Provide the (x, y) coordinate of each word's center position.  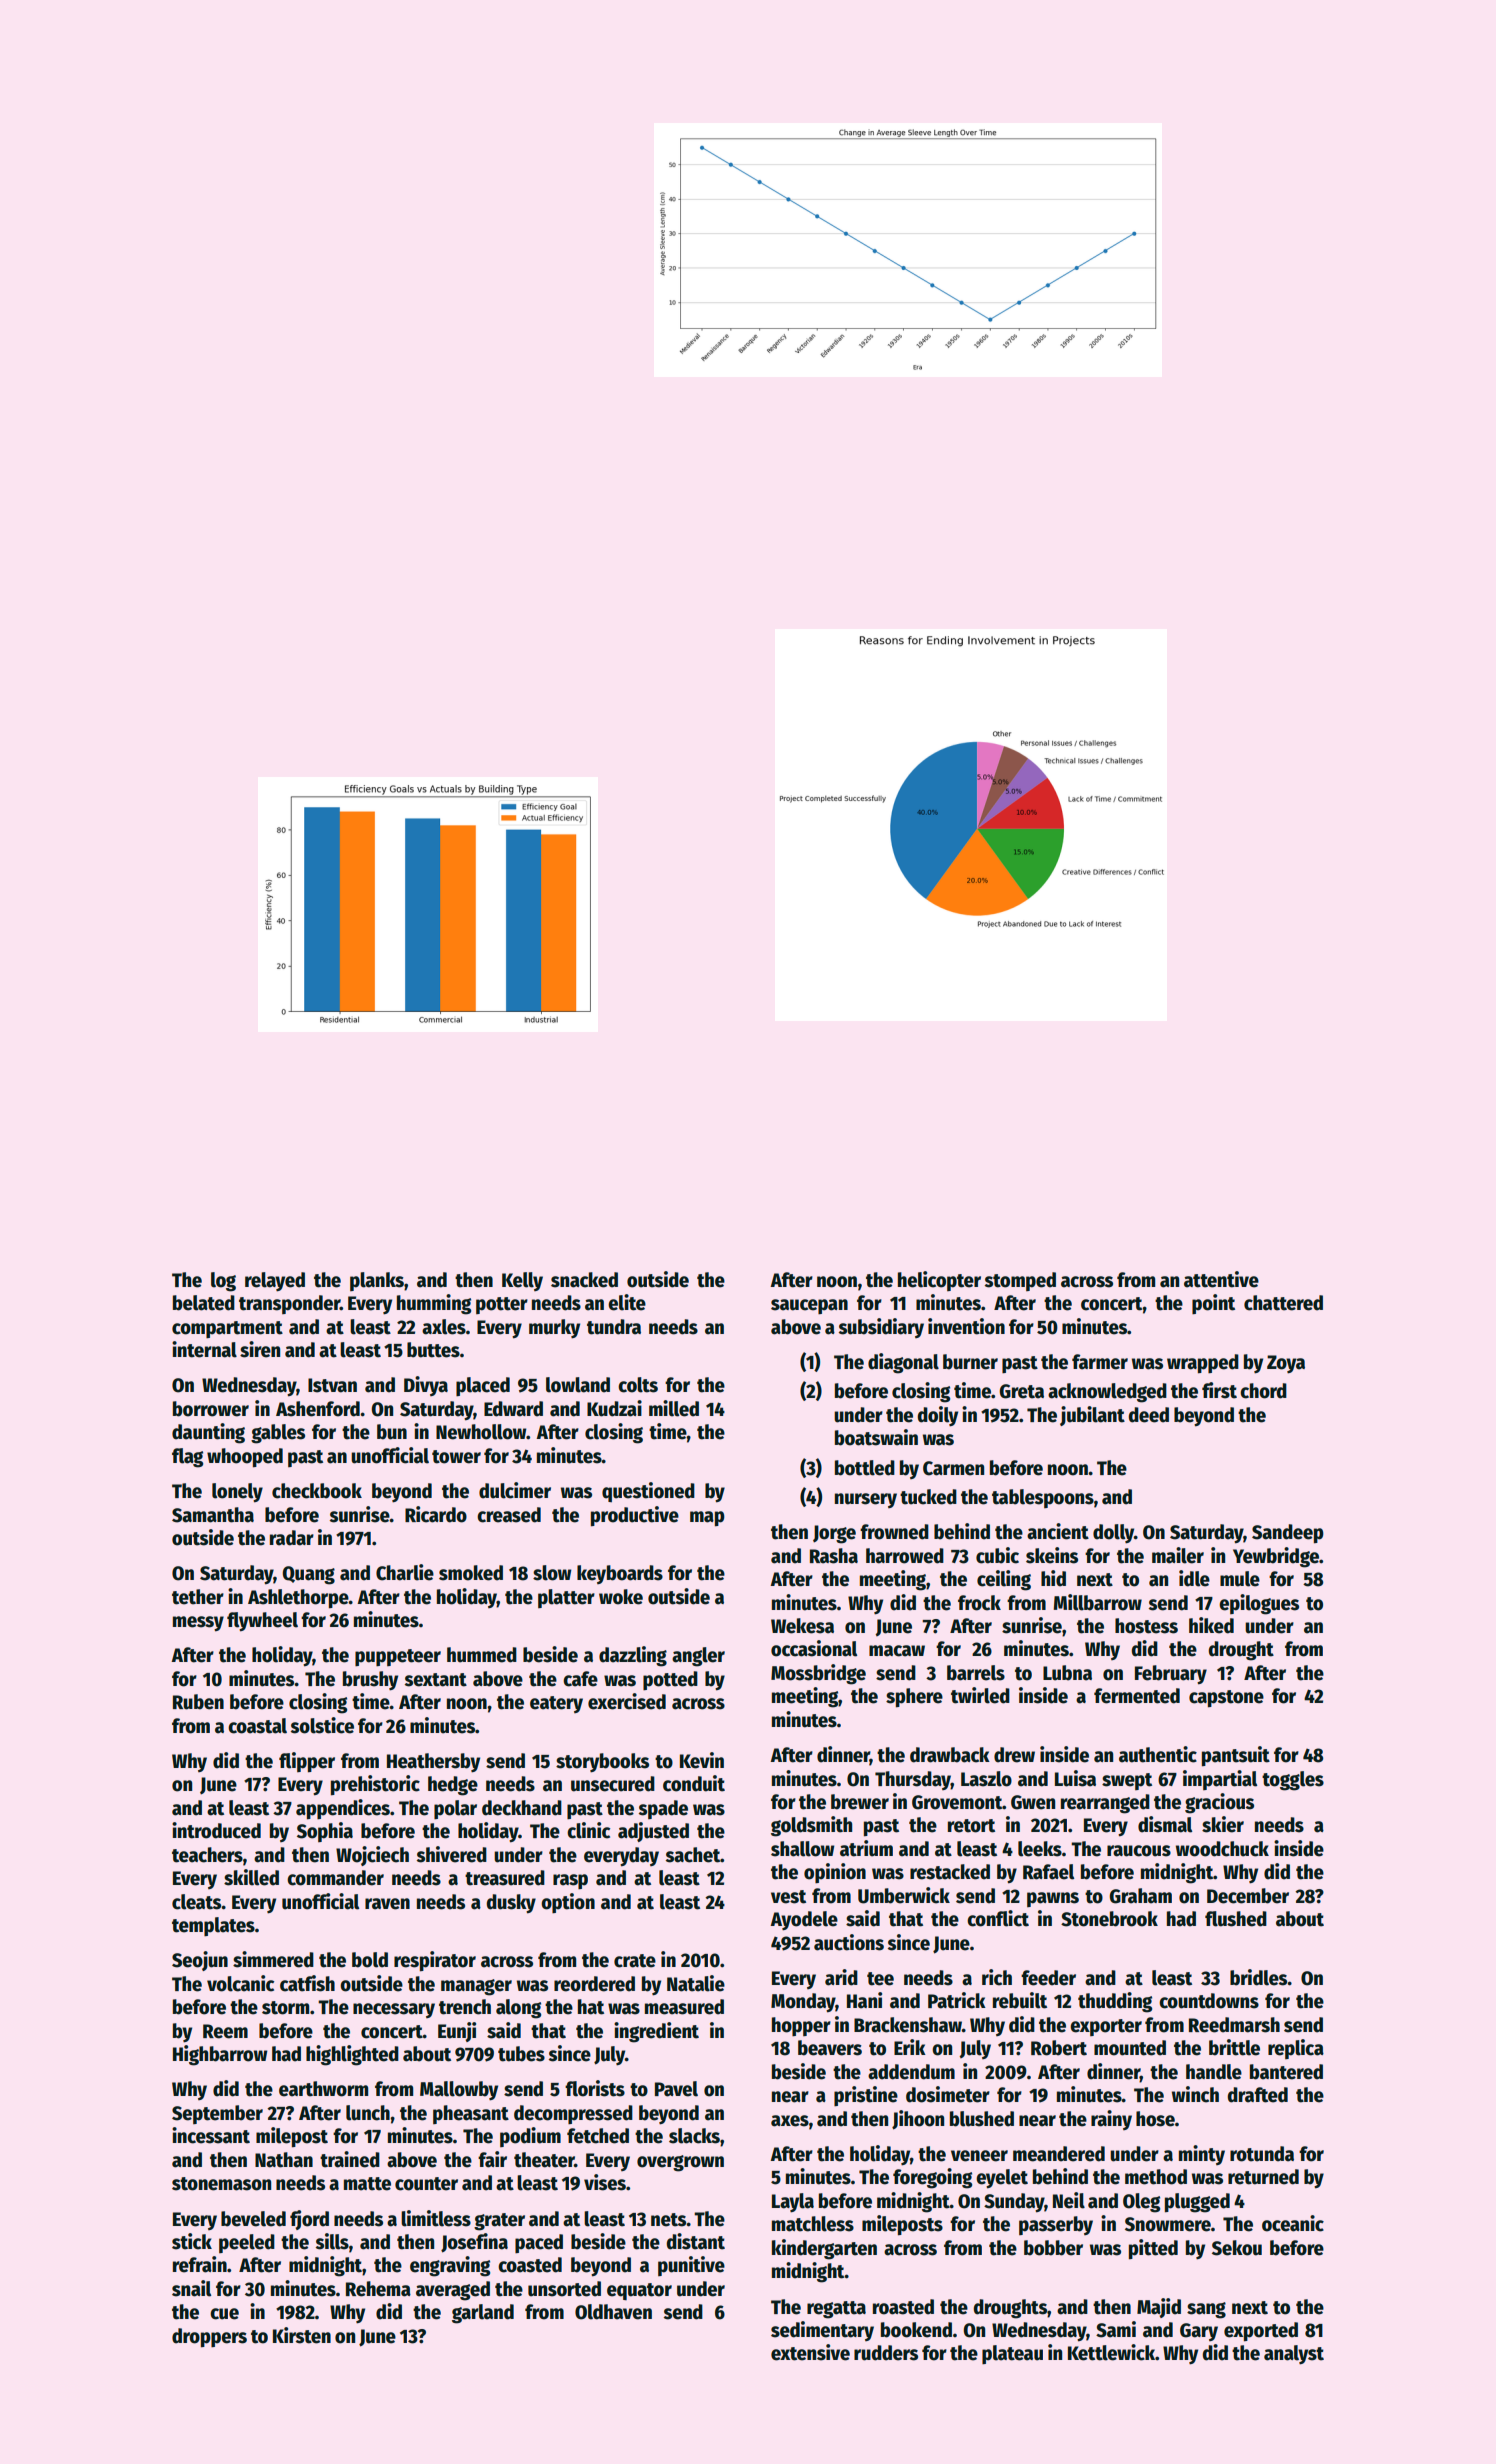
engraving (450, 2266)
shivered (452, 1854)
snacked (584, 1280)
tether (198, 1597)
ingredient (656, 2032)
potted (670, 1680)
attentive (1221, 1279)
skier (1223, 1824)
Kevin (702, 1760)
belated (204, 1303)
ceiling (1004, 1580)
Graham (1140, 1896)
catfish (307, 1983)
